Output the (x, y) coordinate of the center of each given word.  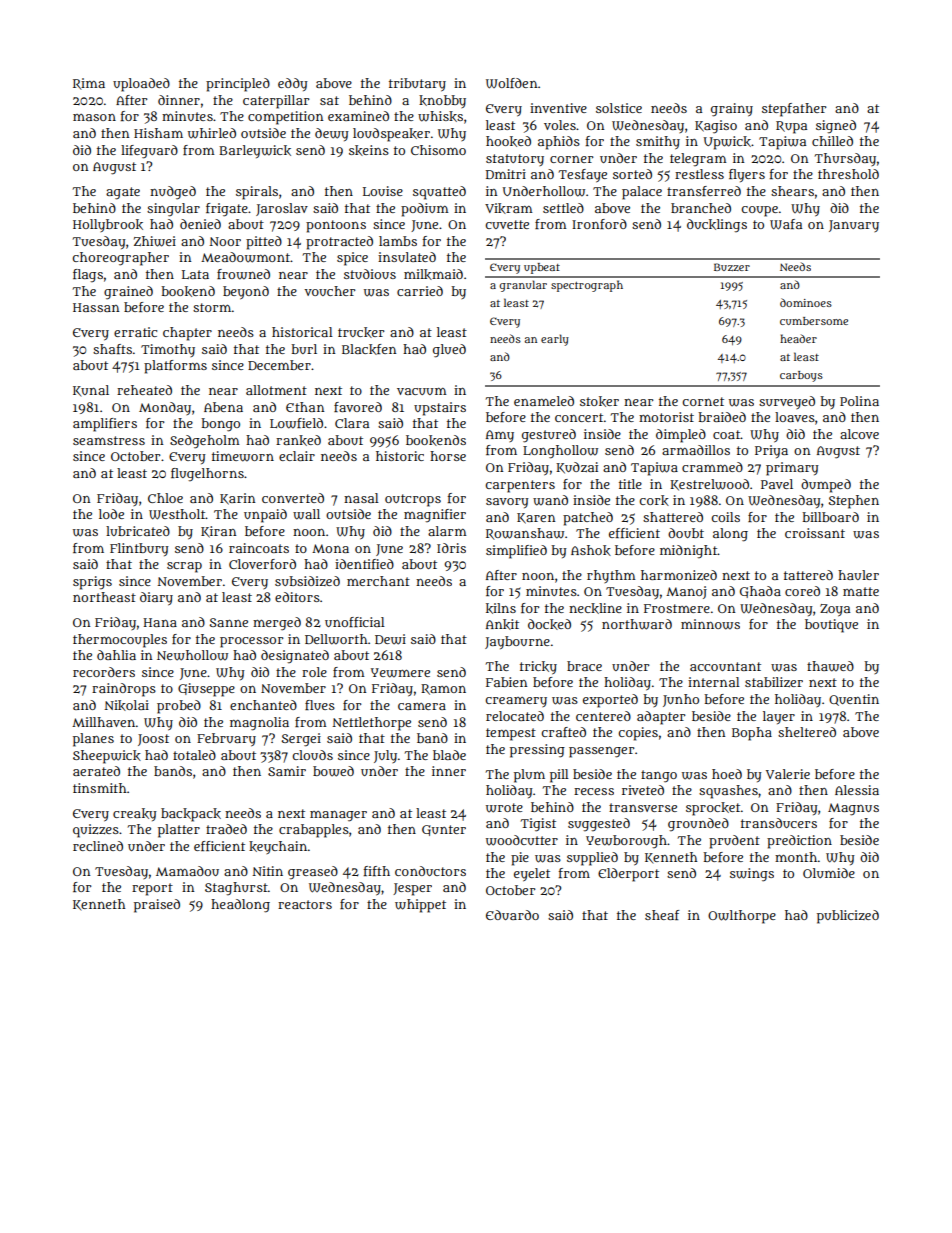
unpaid (265, 516)
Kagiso (716, 127)
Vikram (508, 208)
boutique (831, 626)
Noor (225, 241)
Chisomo (438, 150)
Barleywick (255, 151)
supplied (592, 859)
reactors (305, 904)
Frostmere (677, 608)
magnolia (259, 724)
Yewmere (400, 673)
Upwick (727, 143)
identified (364, 564)
